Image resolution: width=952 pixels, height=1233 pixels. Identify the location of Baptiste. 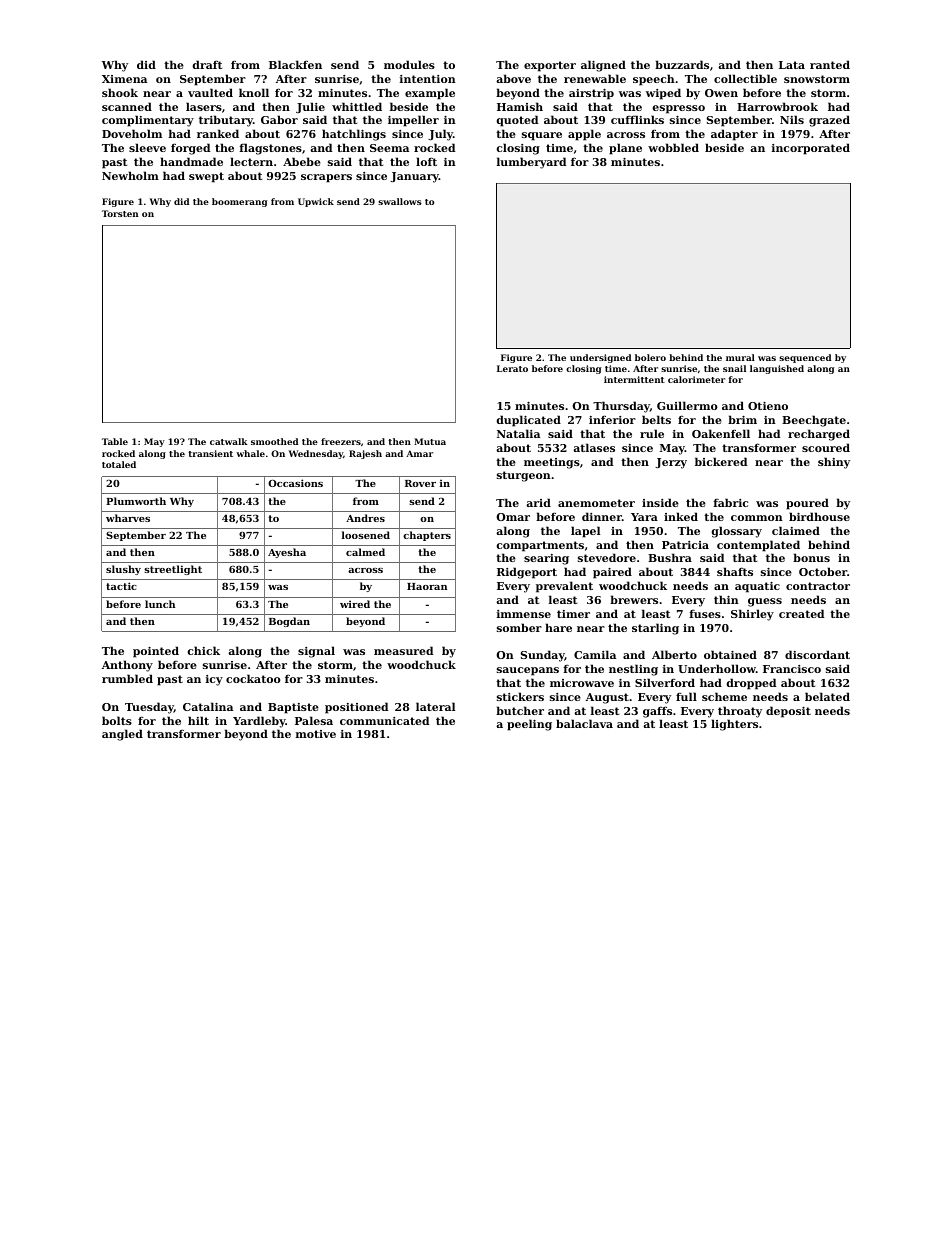
(293, 708).
